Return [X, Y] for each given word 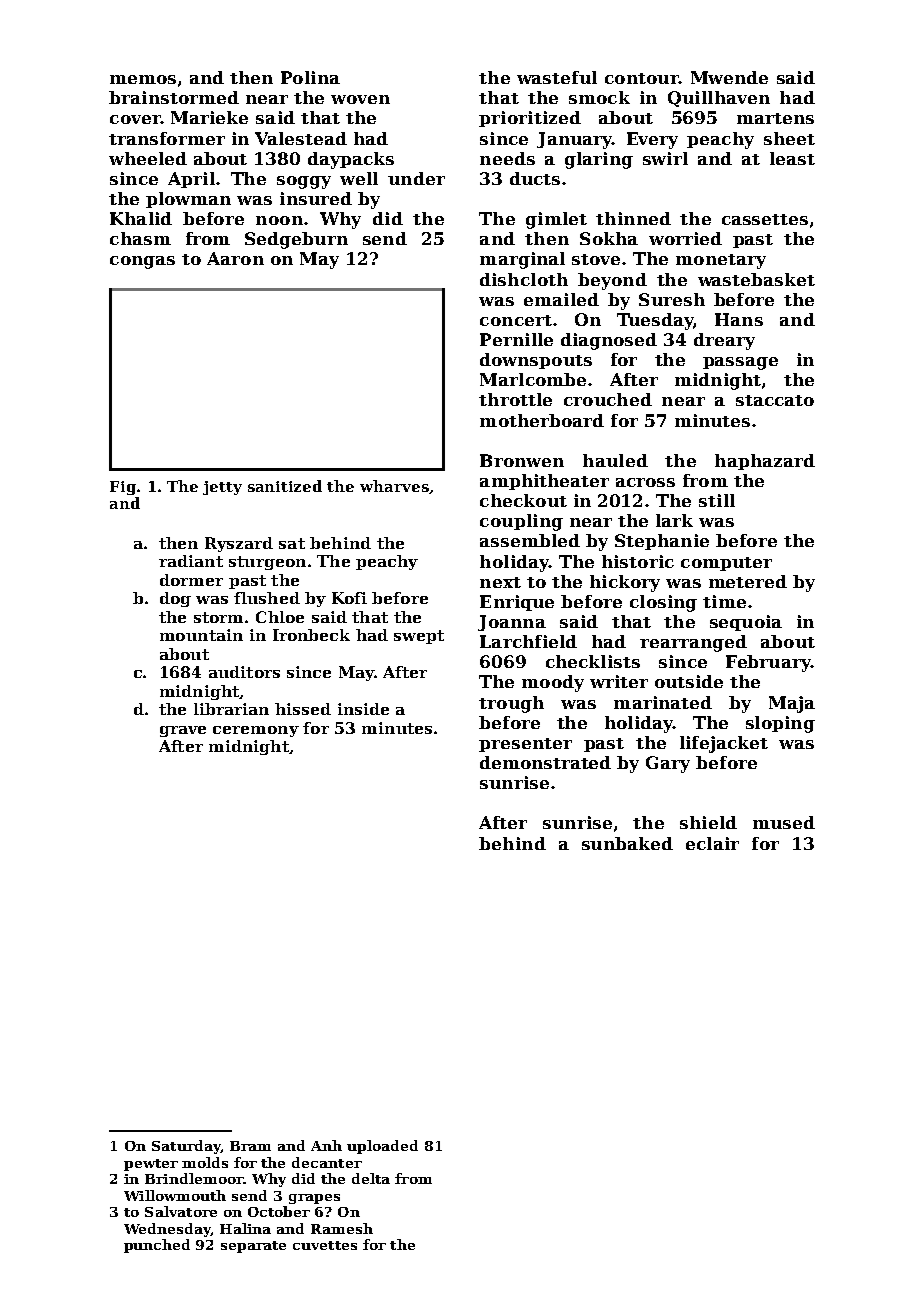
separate [253, 1247]
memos [143, 79]
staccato [775, 400]
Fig [123, 488]
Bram [250, 1146]
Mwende [729, 77]
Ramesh [342, 1228]
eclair [712, 843]
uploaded [382, 1147]
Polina [310, 77]
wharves [394, 486]
